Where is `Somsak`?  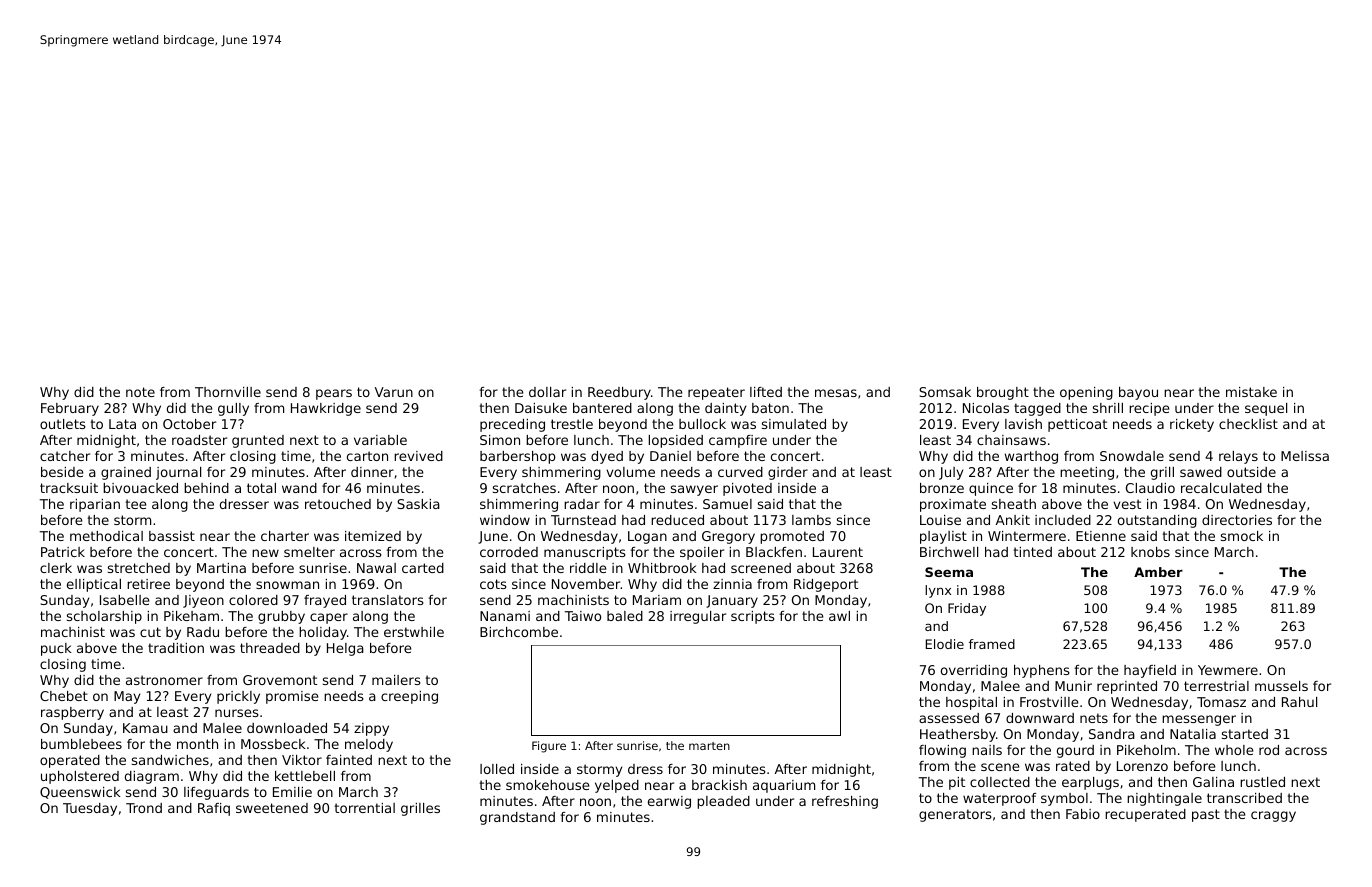 Somsak is located at coordinates (945, 392).
